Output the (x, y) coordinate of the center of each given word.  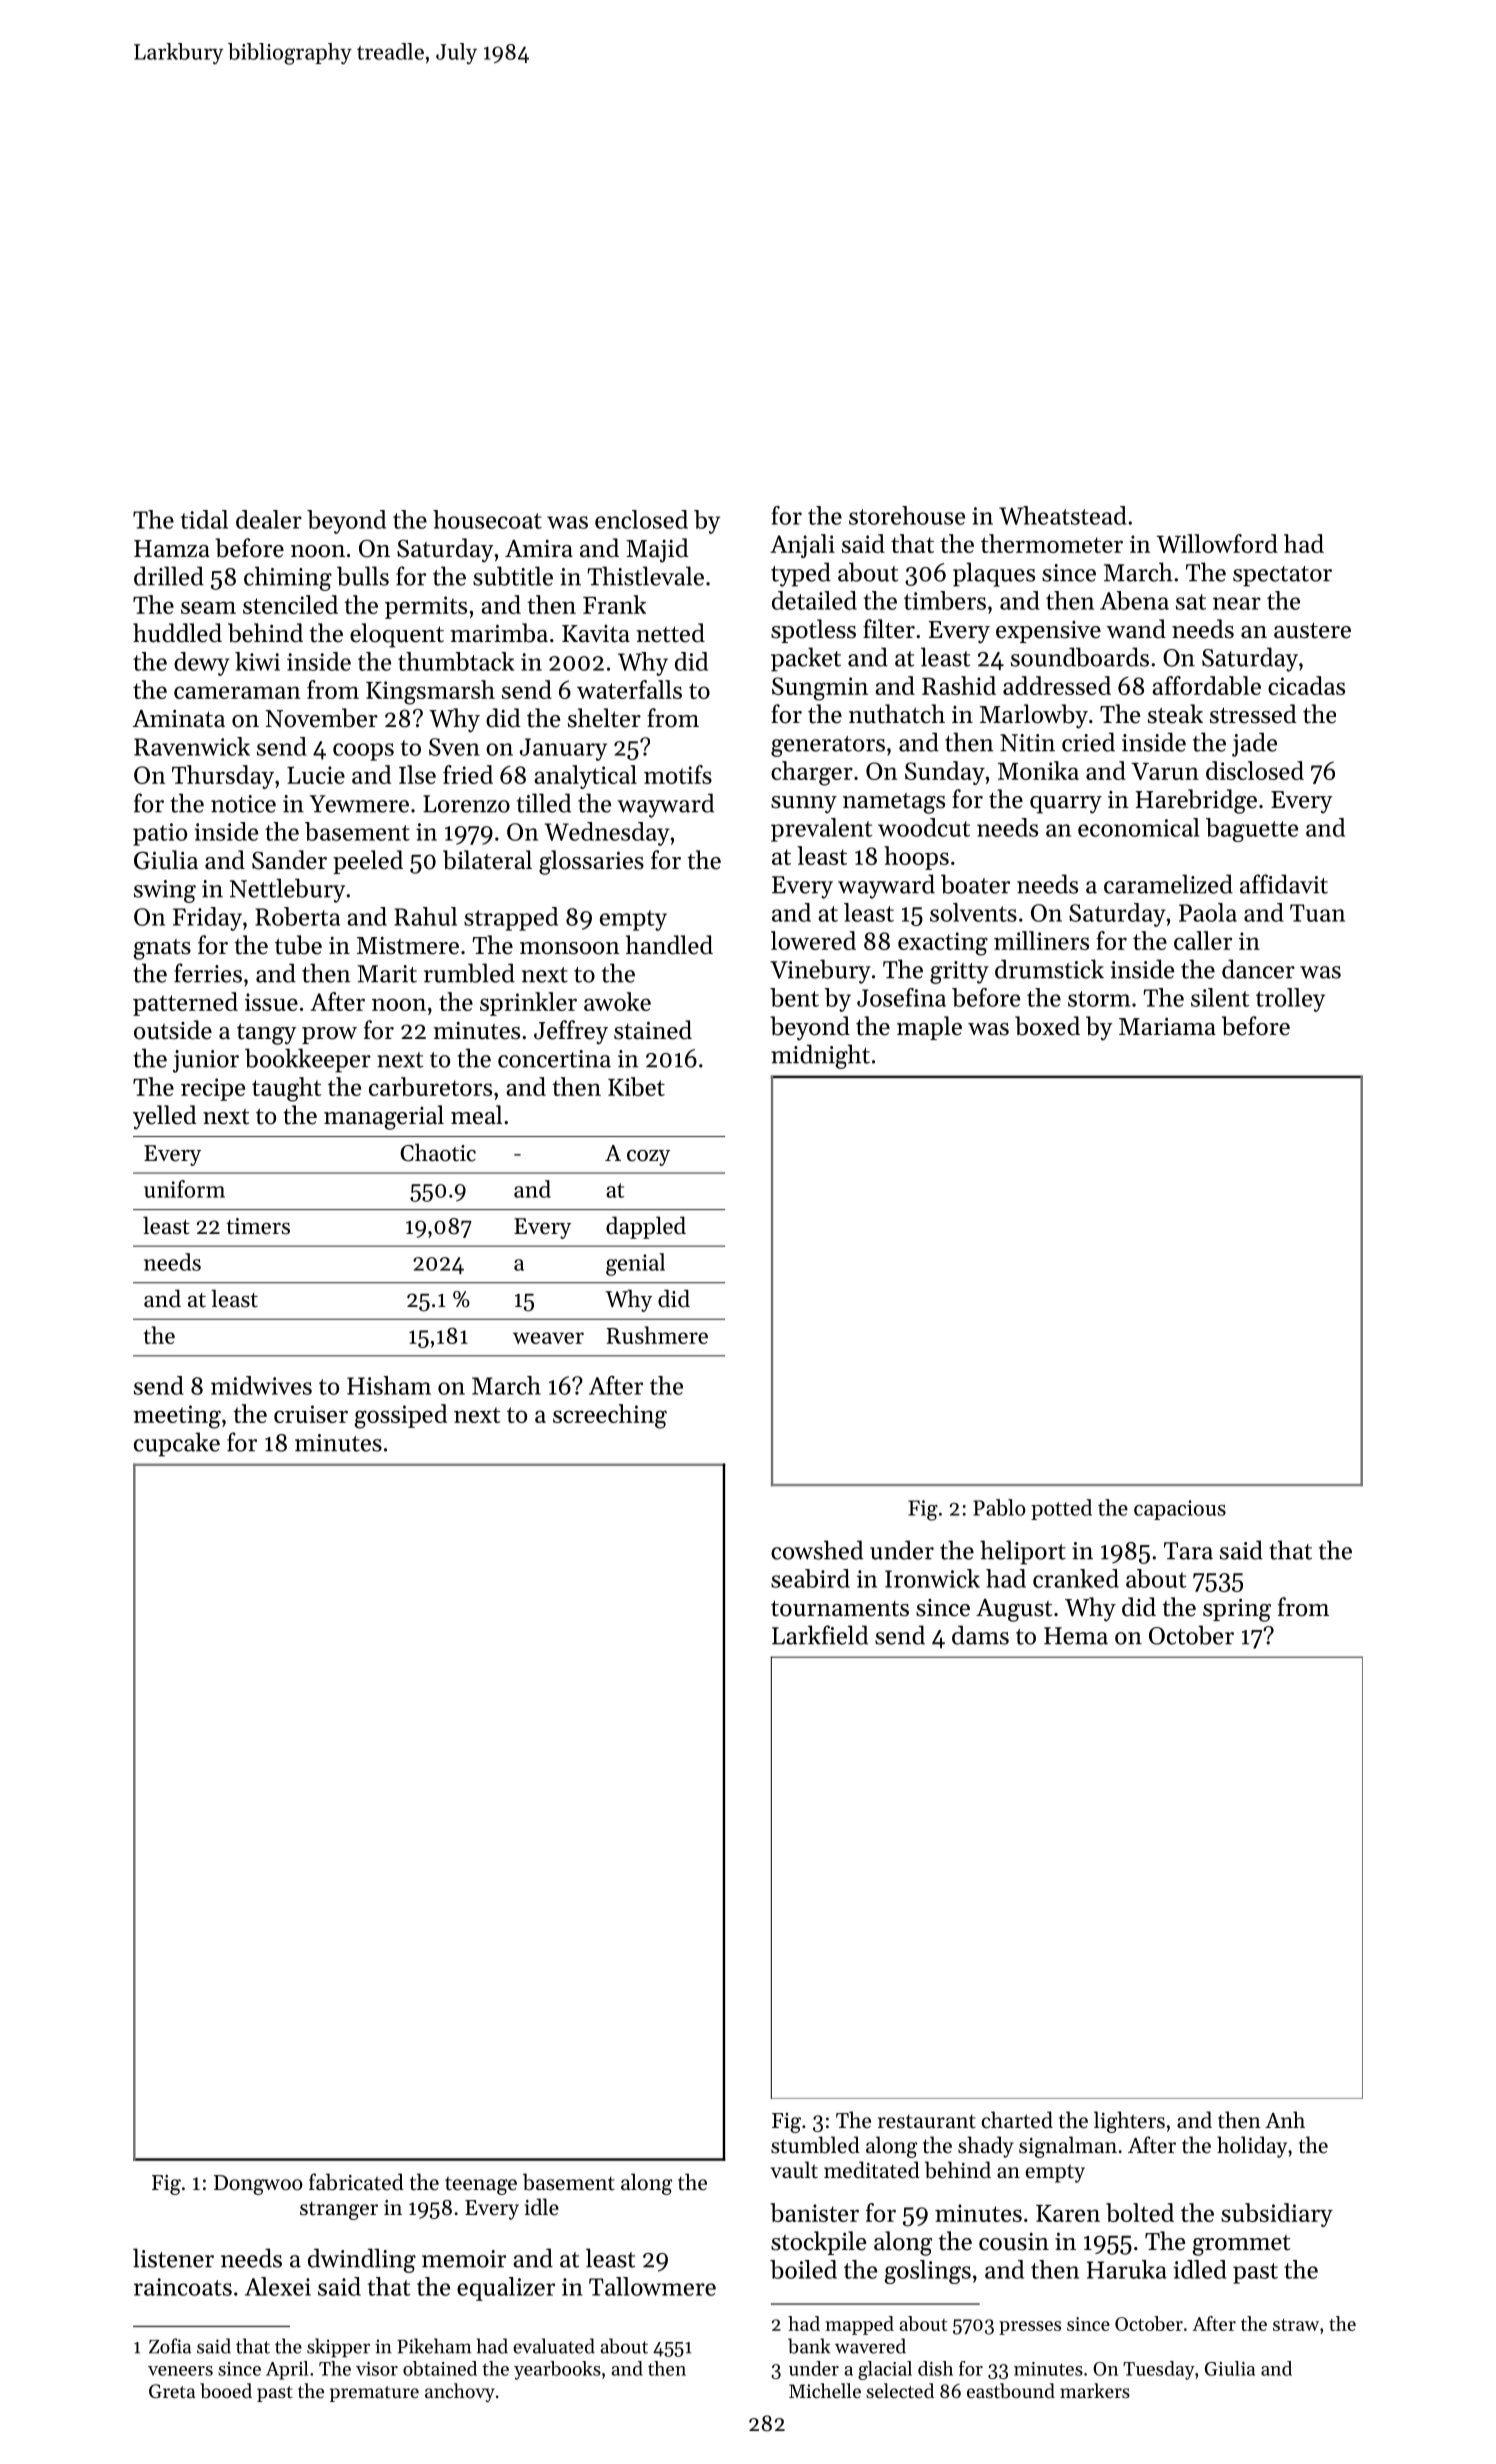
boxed (1047, 1026)
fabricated (356, 2182)
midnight (820, 1056)
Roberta (297, 916)
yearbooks (557, 2370)
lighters (1129, 2122)
